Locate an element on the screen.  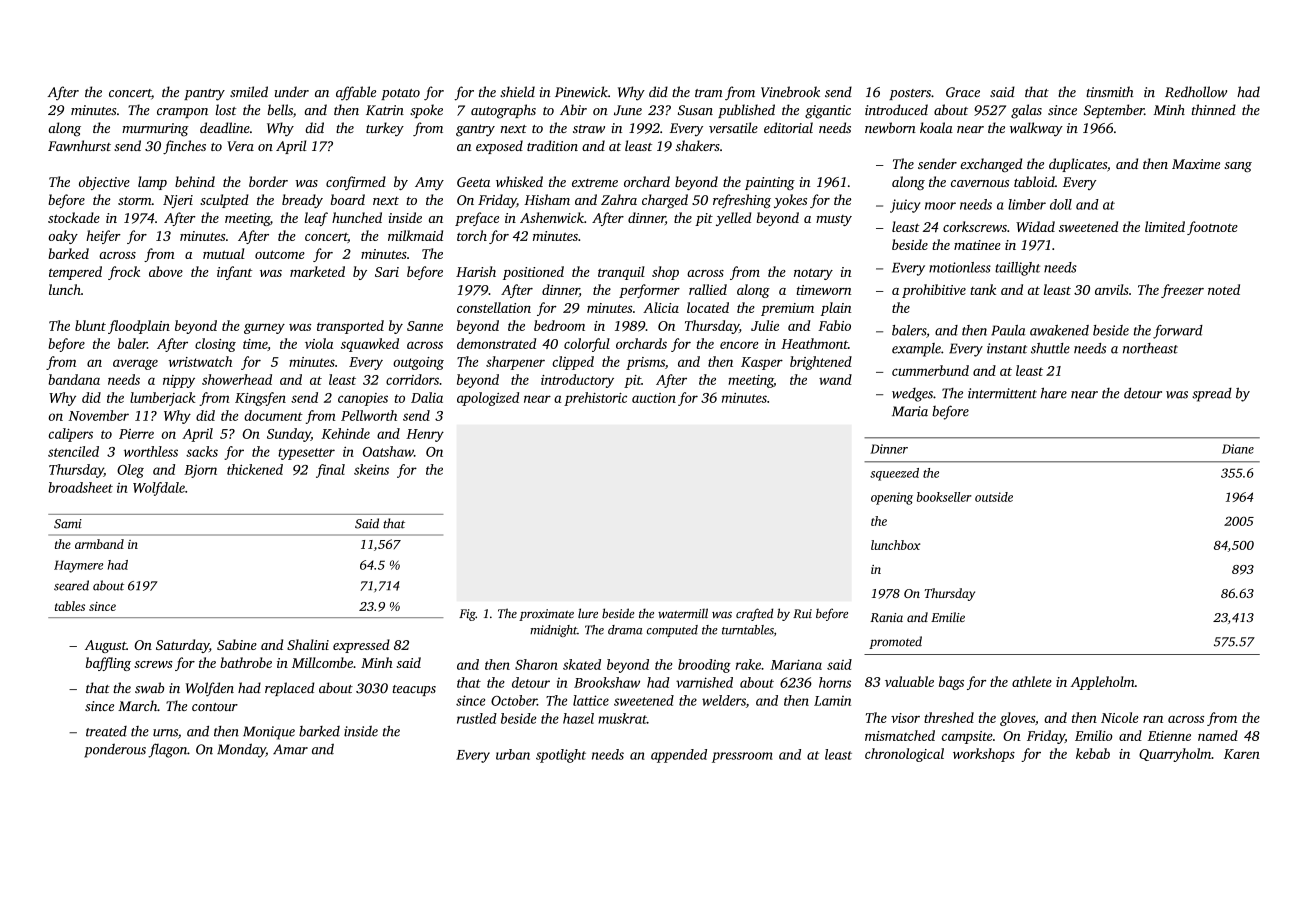
tinsmith is located at coordinates (1110, 91).
